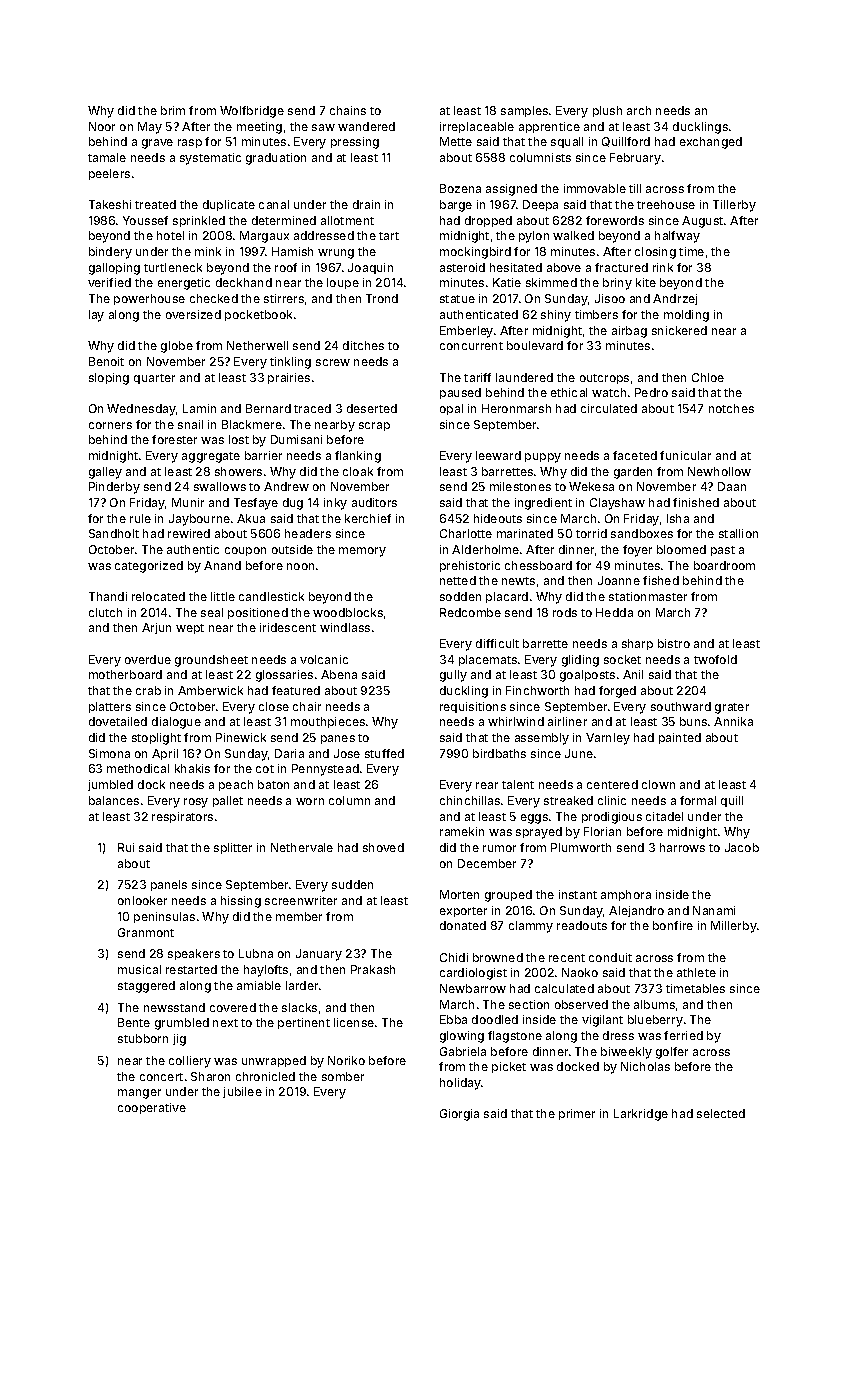 The height and width of the screenshot is (1400, 849). What do you see at coordinates (256, 953) in the screenshot?
I see `Lubna` at bounding box center [256, 953].
